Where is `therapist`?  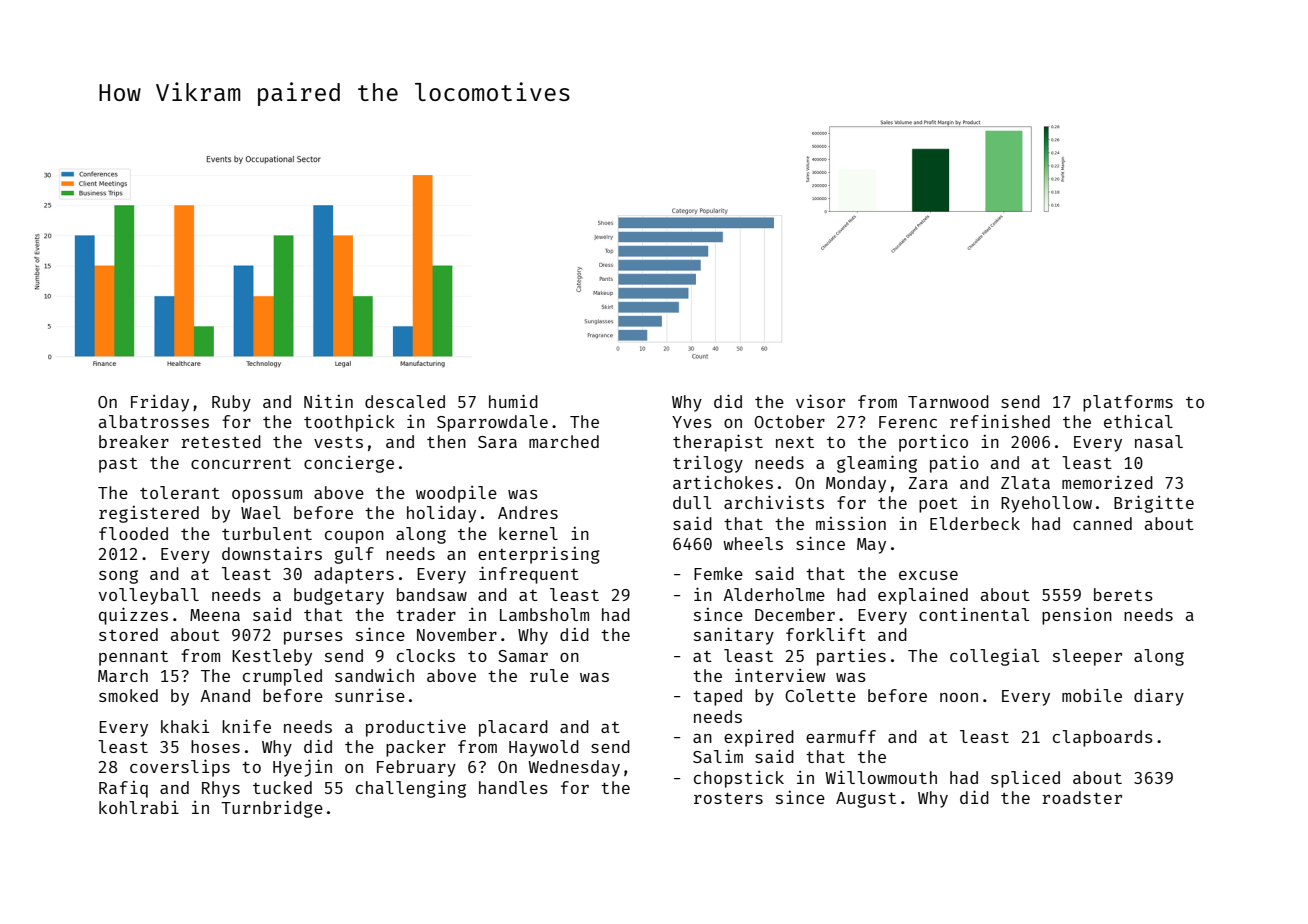
therapist is located at coordinates (718, 443).
